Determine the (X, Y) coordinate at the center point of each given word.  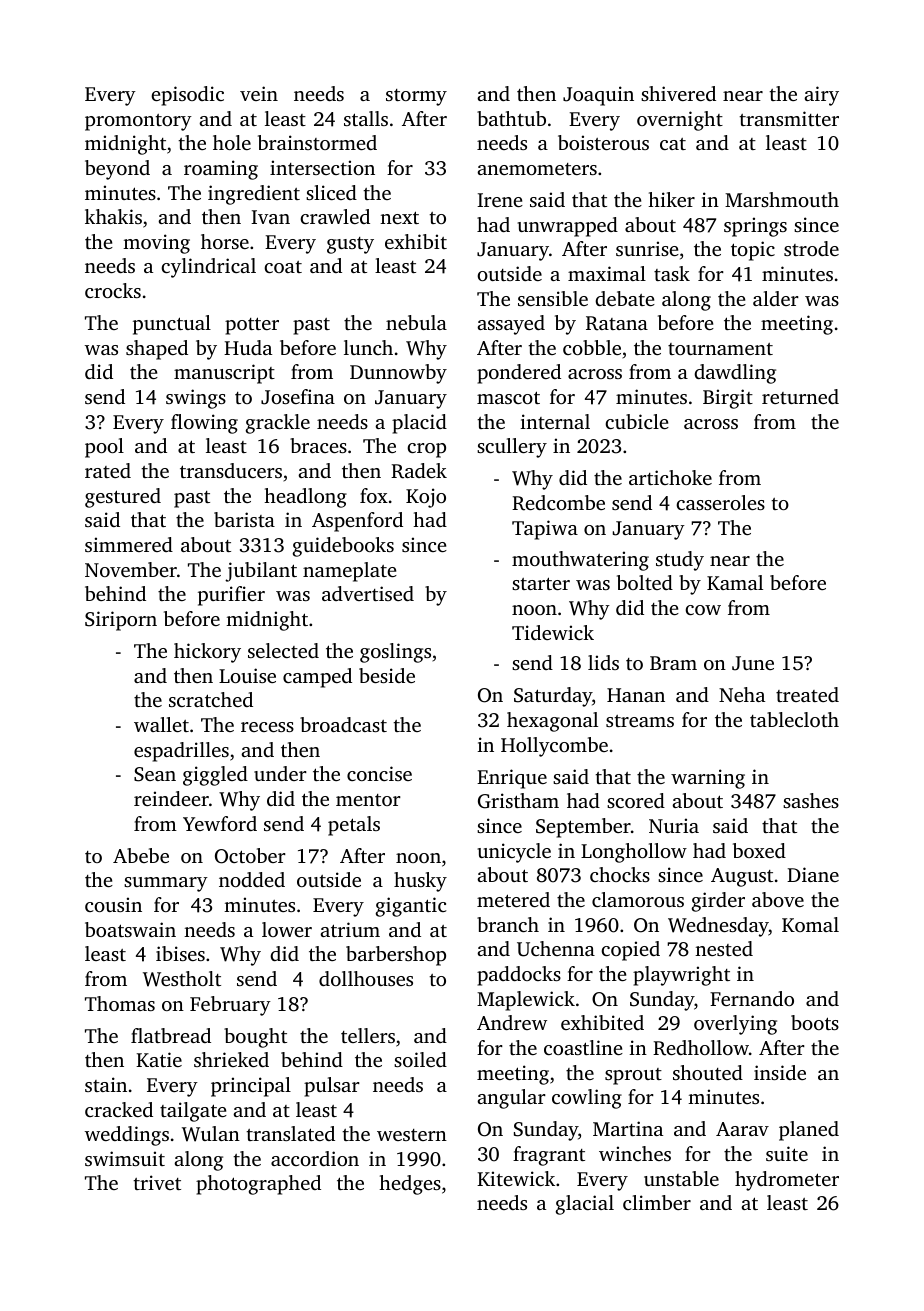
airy (821, 96)
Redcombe (558, 503)
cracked (119, 1109)
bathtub (511, 118)
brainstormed (317, 142)
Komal (810, 924)
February (230, 1006)
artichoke (670, 477)
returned (800, 396)
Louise (247, 675)
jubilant (261, 572)
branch (508, 924)
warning (708, 779)
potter (252, 326)
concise (379, 773)
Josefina (298, 397)
